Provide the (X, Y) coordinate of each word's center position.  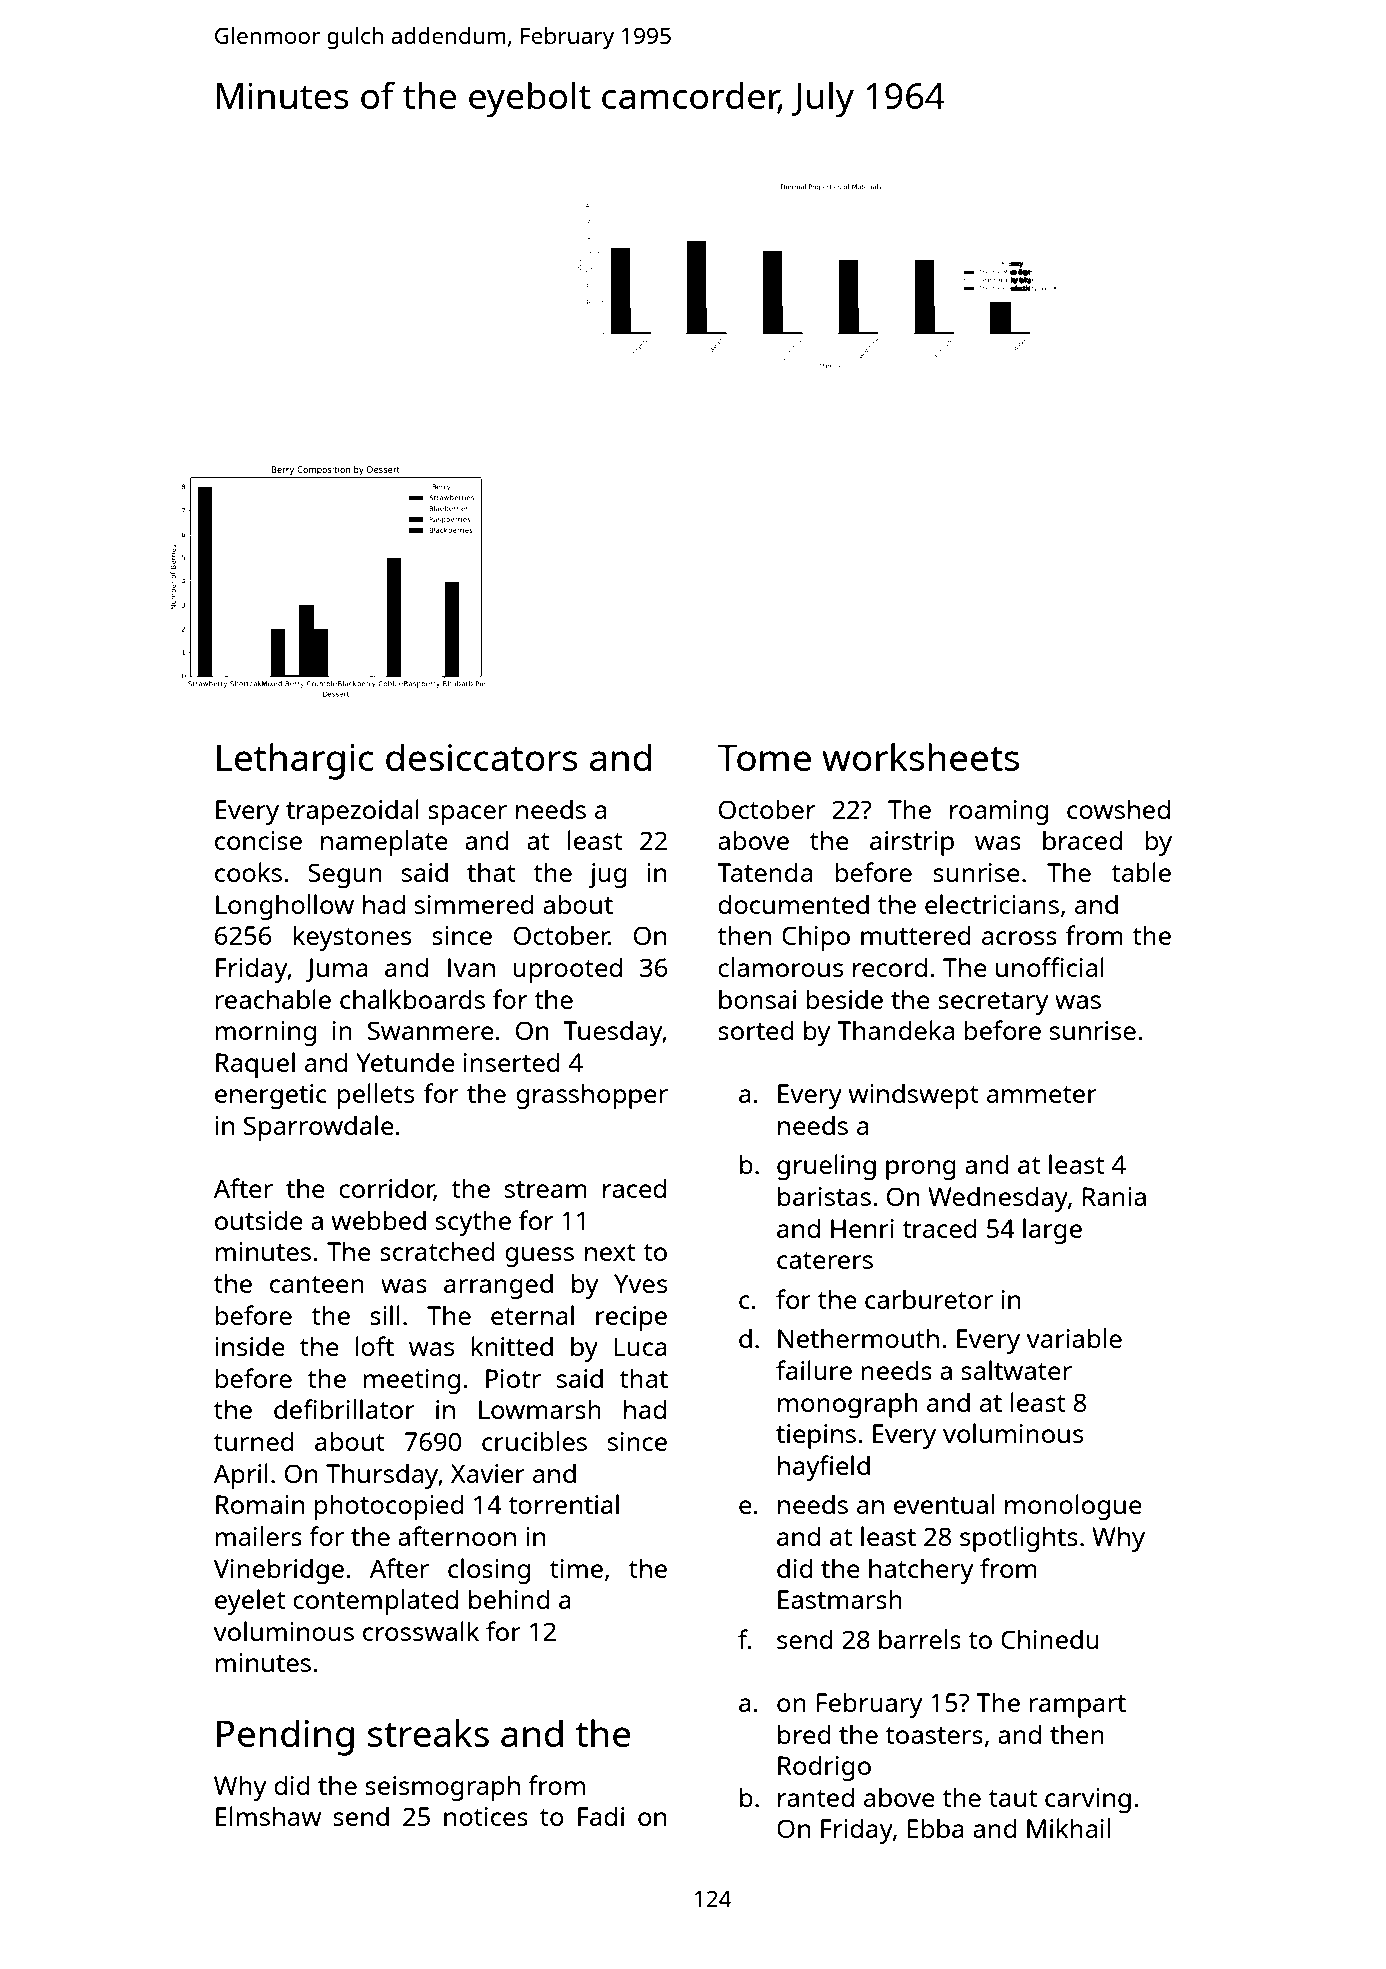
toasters (934, 1735)
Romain (260, 1504)
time (576, 1568)
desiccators (482, 757)
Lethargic (295, 761)
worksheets (920, 757)
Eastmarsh (840, 1599)
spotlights (1019, 1539)
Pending (285, 1737)
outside (259, 1220)
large (1052, 1231)
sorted (756, 1030)
